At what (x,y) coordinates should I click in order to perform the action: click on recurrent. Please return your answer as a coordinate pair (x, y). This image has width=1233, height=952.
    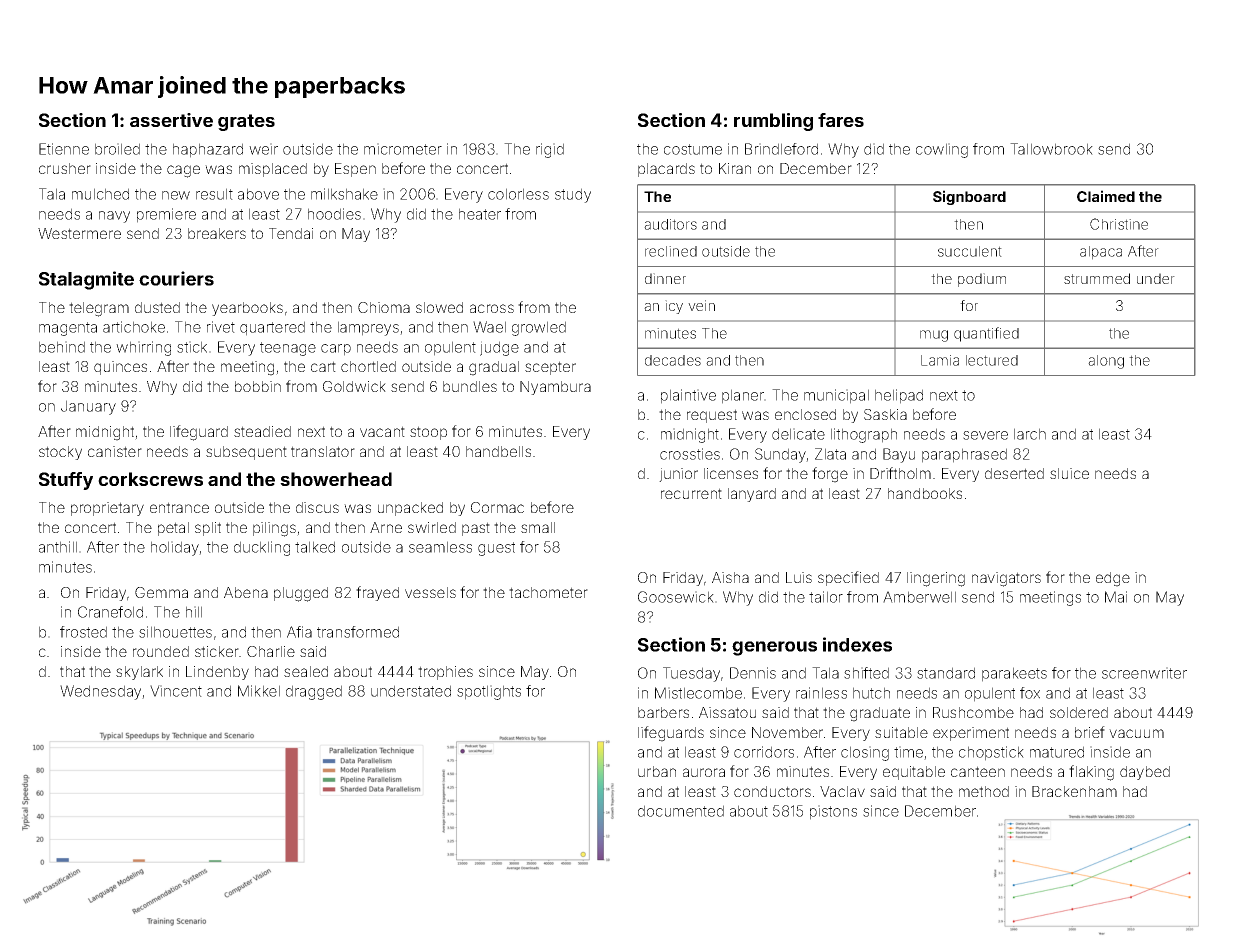
    Looking at the image, I should click on (691, 493).
